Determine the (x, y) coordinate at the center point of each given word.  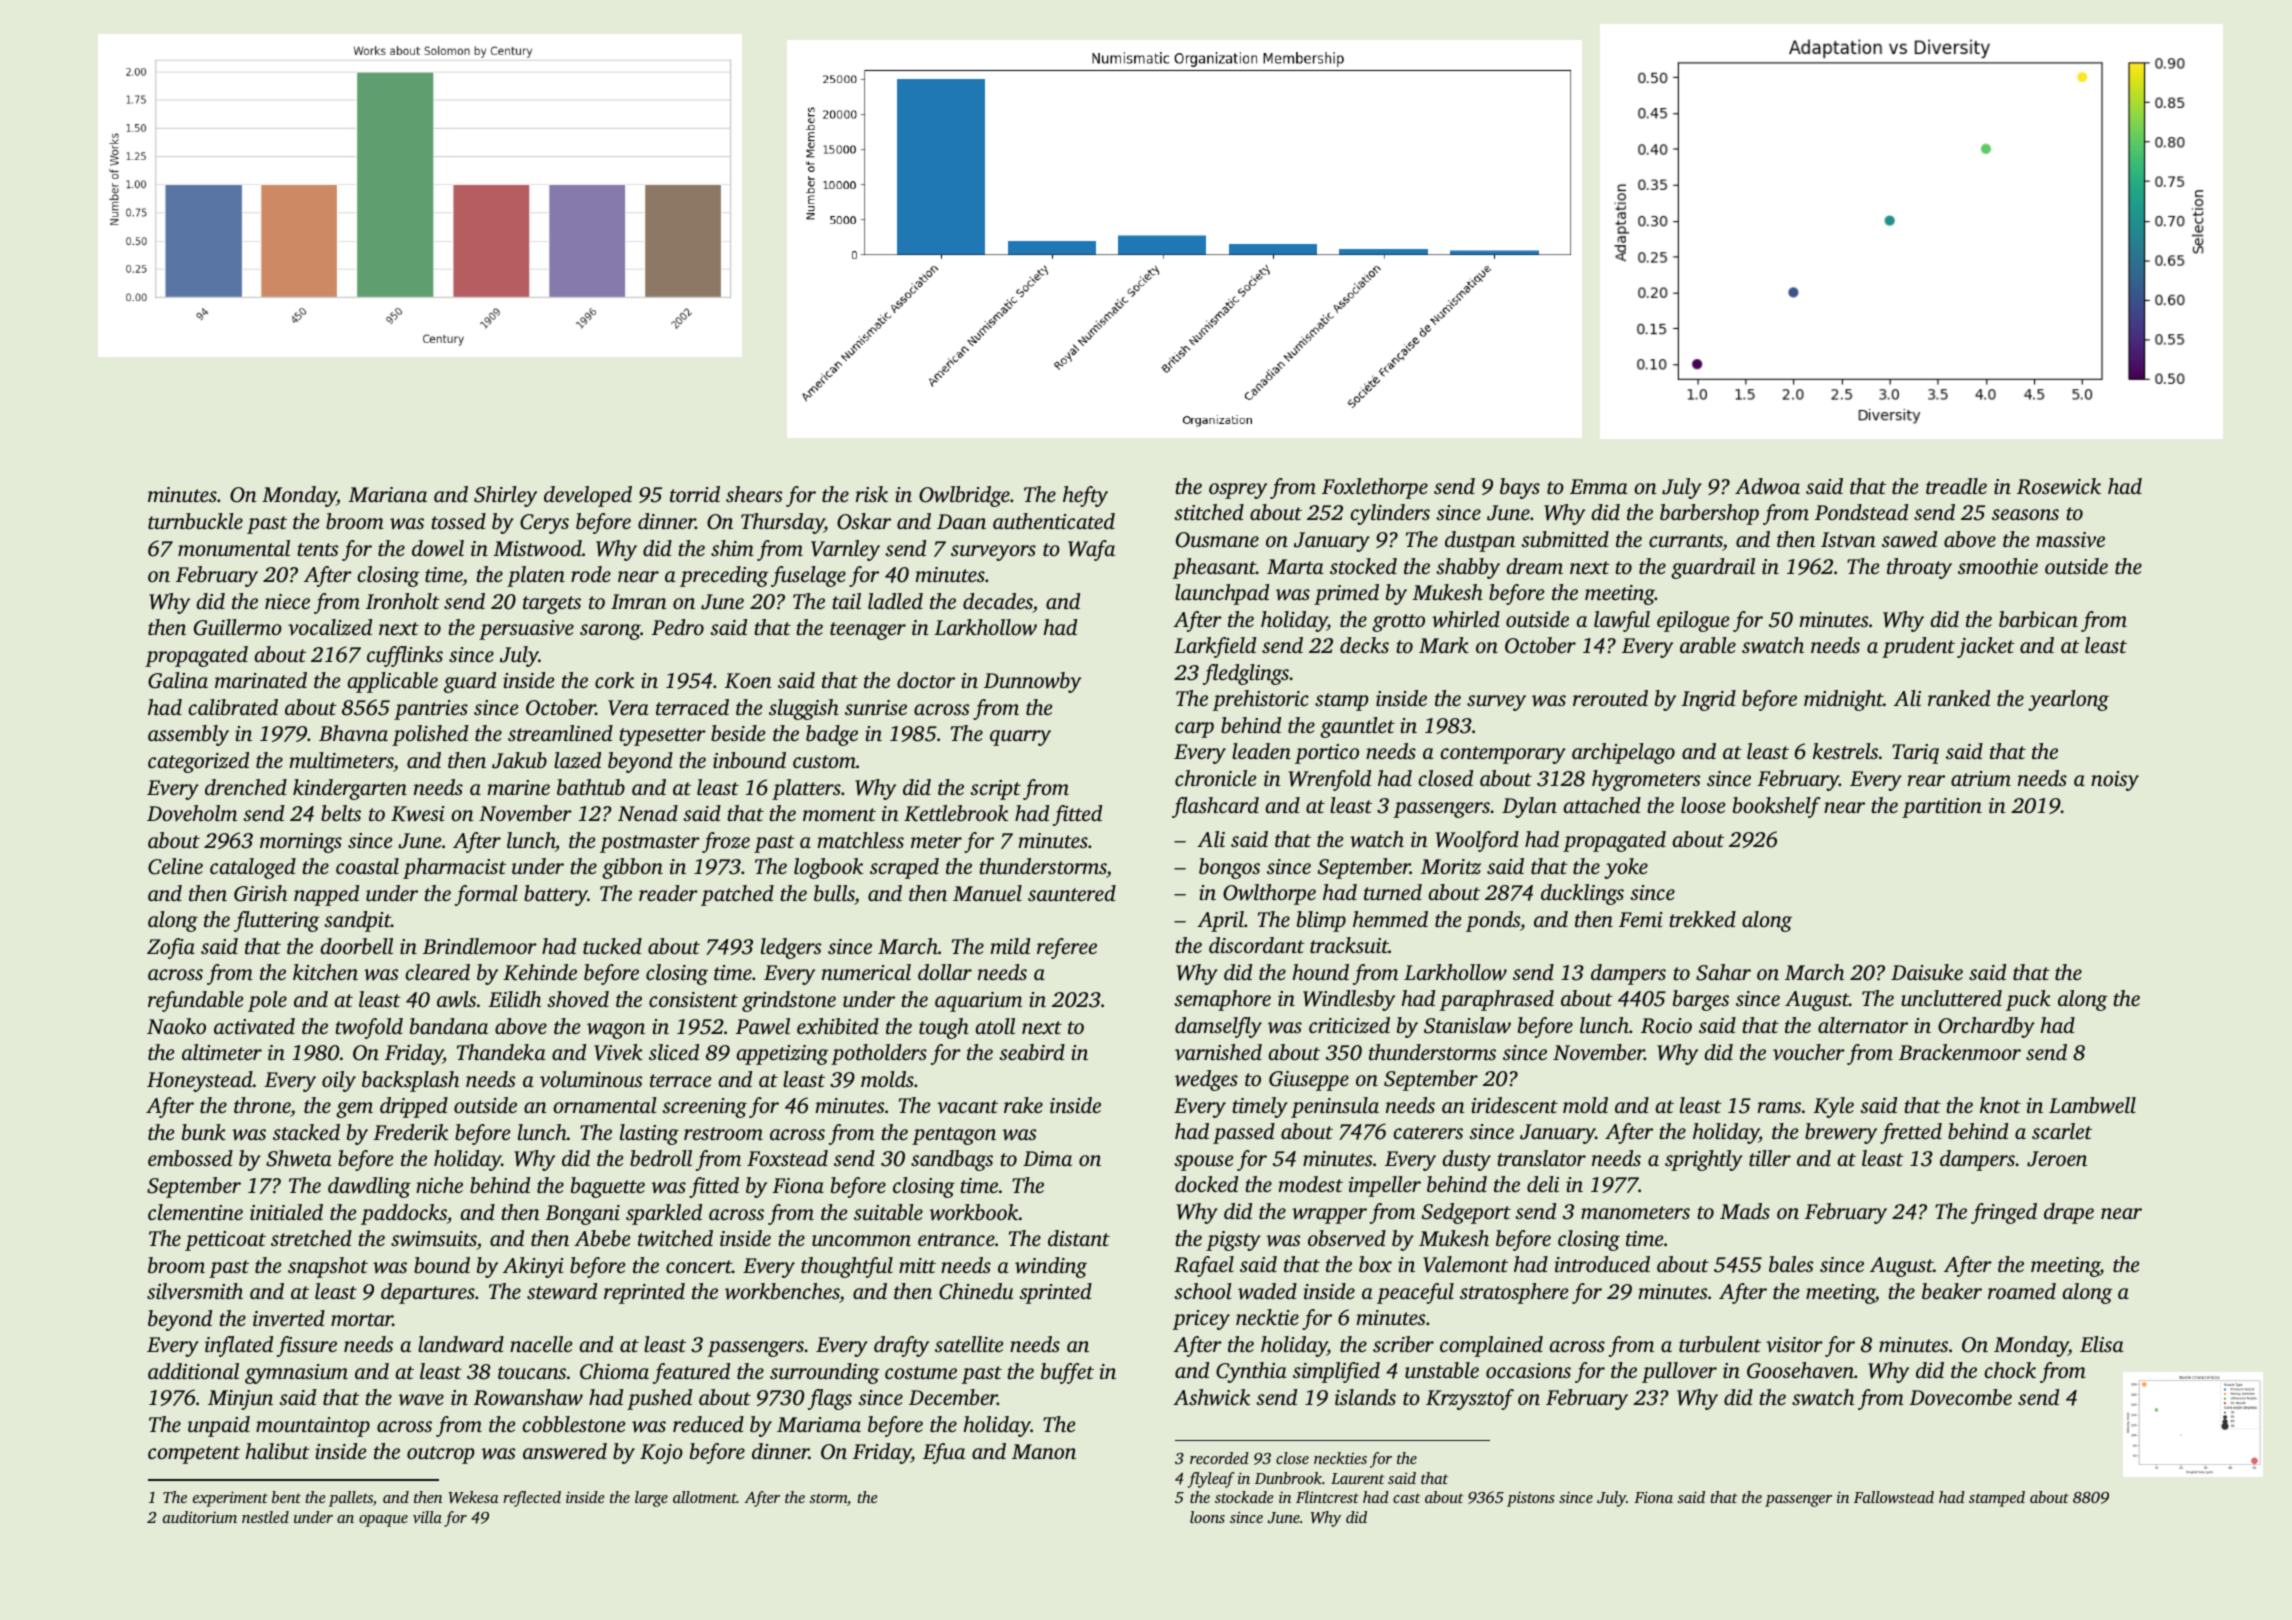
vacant (967, 1107)
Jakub (519, 760)
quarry (1020, 738)
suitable (888, 1212)
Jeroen (2057, 1159)
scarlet (2062, 1131)
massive (2070, 539)
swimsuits (434, 1239)
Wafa (1091, 550)
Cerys (544, 524)
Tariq (1915, 754)
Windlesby (1349, 1000)
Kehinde (540, 972)
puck (2028, 1000)
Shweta (299, 1158)
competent (194, 1455)
